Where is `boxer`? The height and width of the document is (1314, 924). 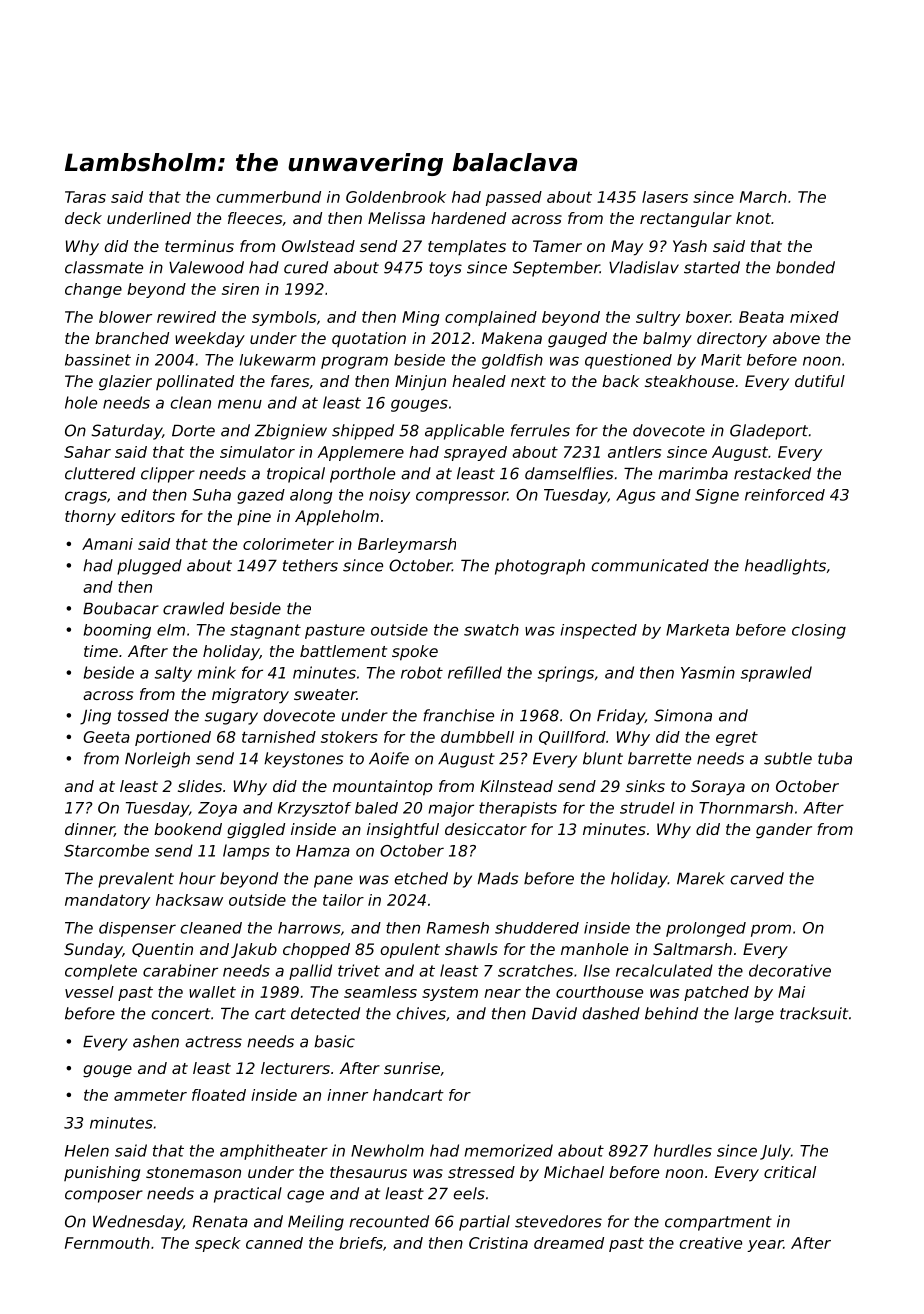 boxer is located at coordinates (708, 317).
